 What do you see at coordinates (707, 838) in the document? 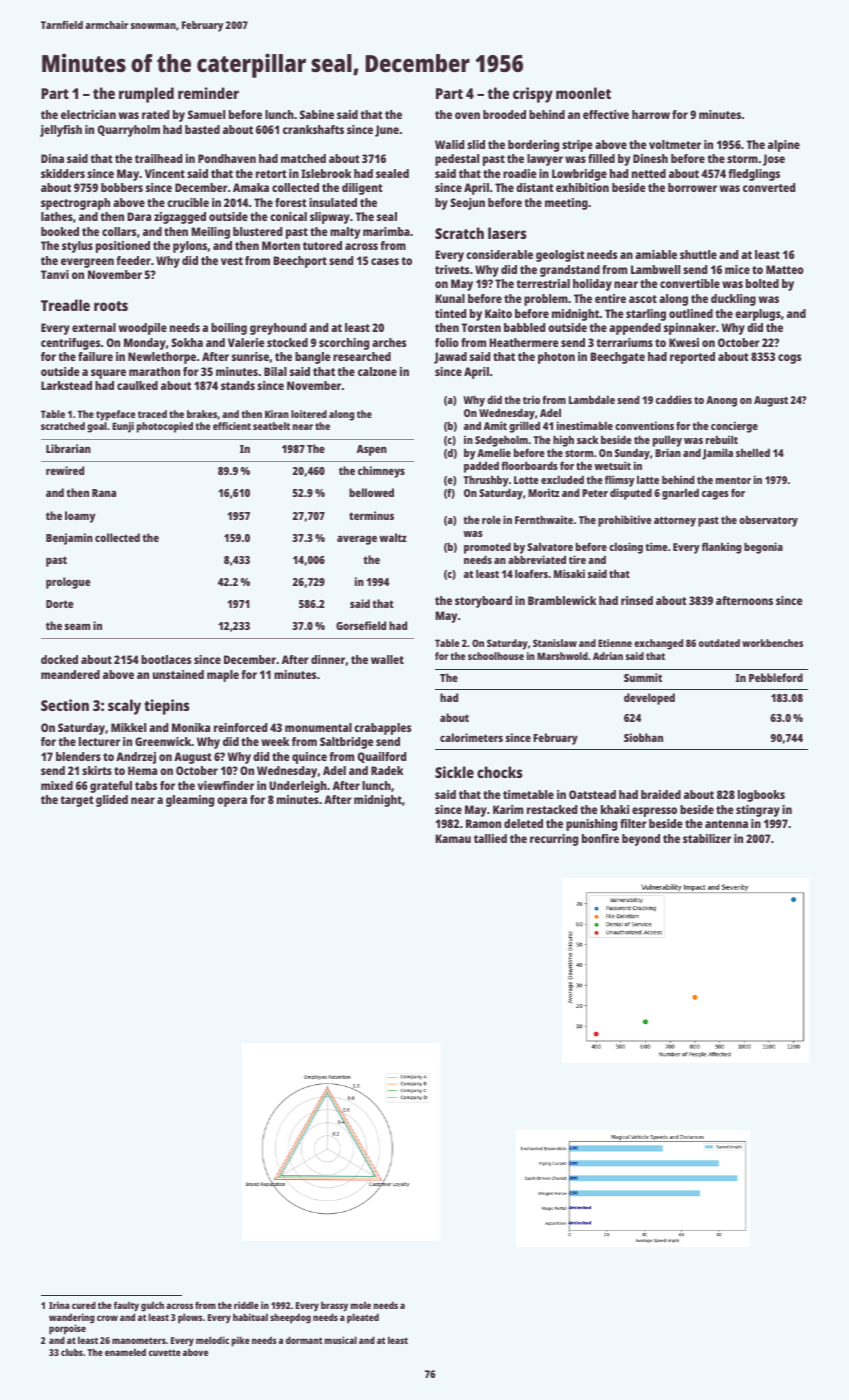
I see `stabilizer` at bounding box center [707, 838].
